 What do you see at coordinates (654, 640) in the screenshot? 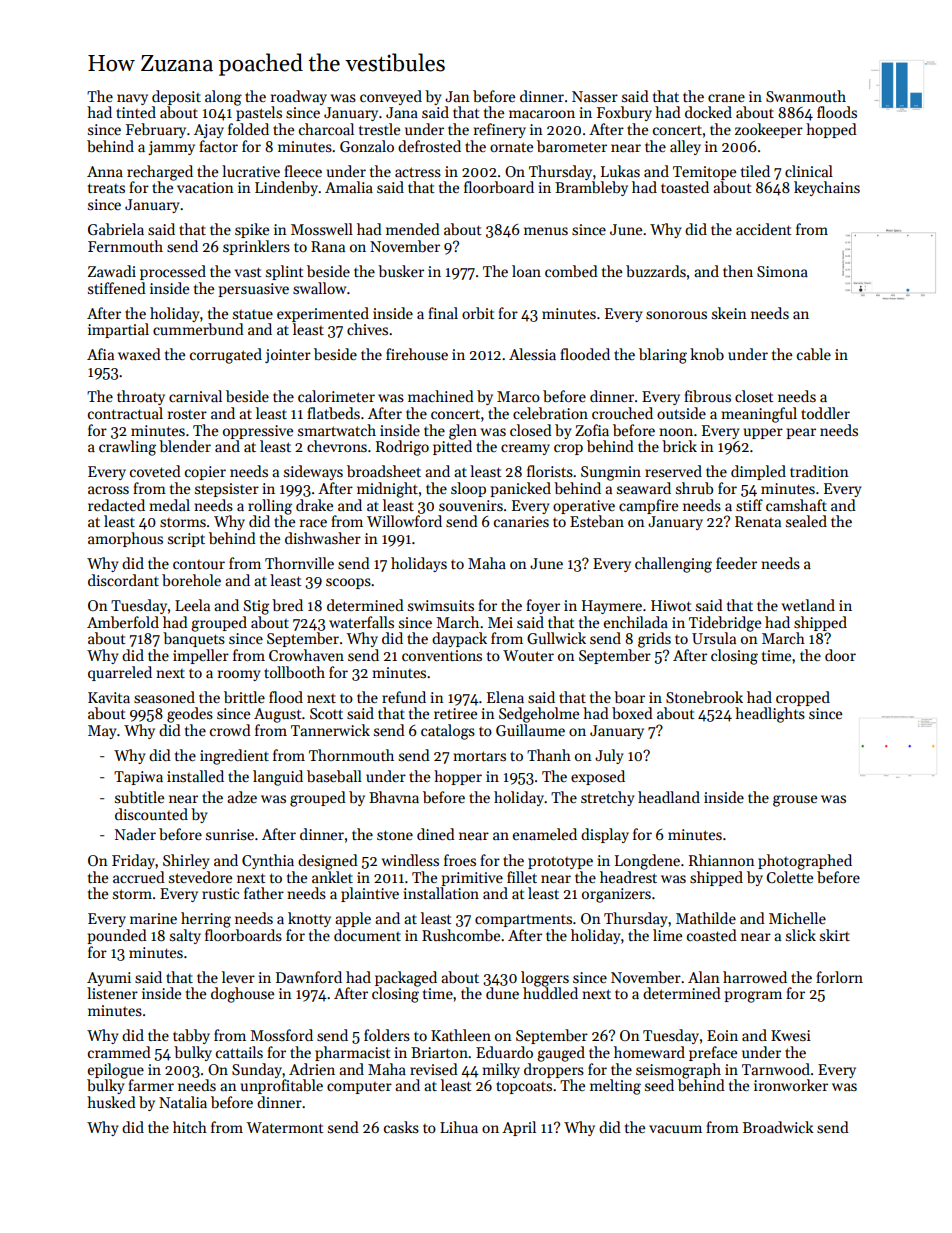
I see `grids` at bounding box center [654, 640].
